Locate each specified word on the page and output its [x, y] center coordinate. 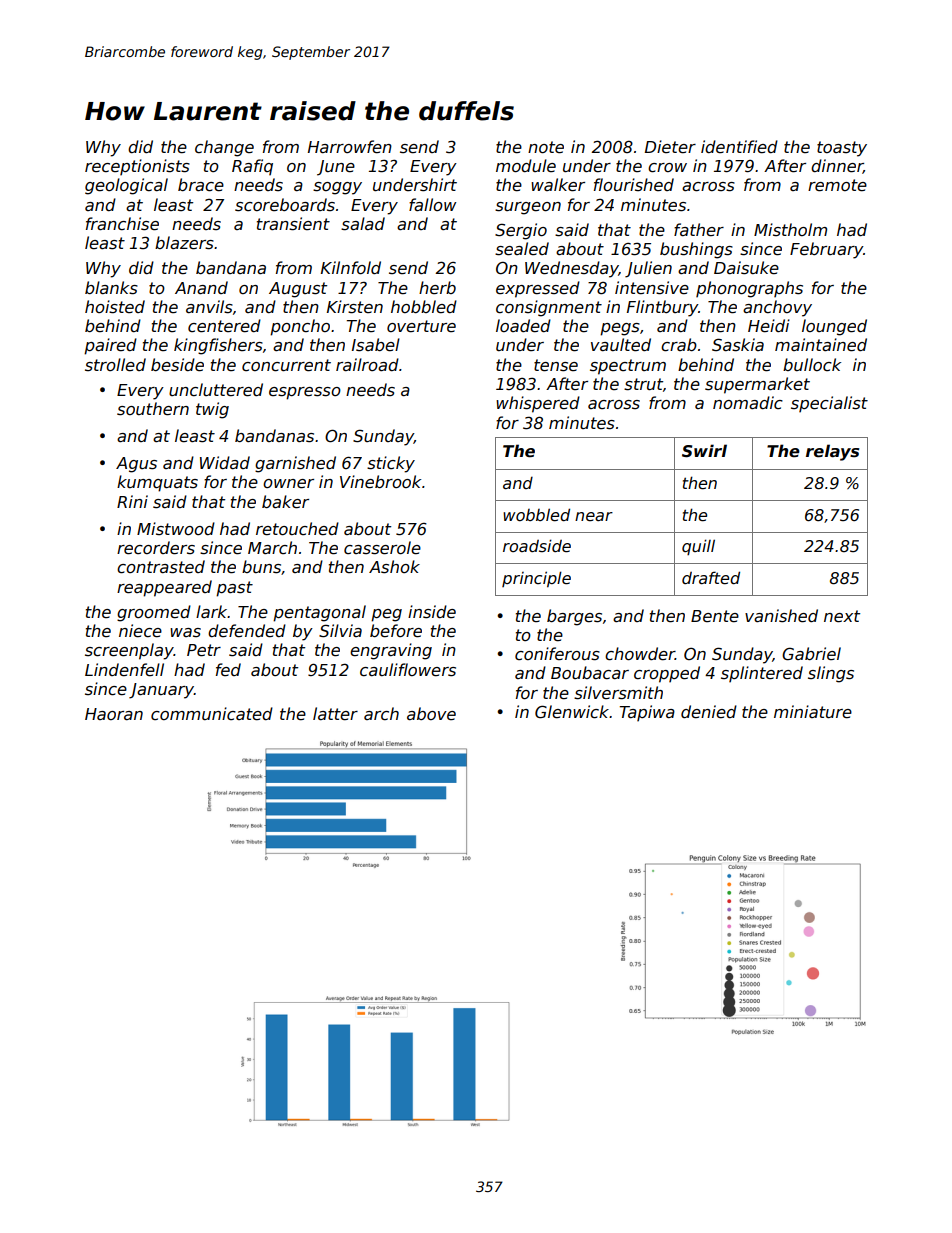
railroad [367, 364]
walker [558, 185]
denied [709, 712]
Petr [204, 650]
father [699, 230]
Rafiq [252, 167]
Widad [225, 462]
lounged [834, 327]
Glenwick [572, 712]
